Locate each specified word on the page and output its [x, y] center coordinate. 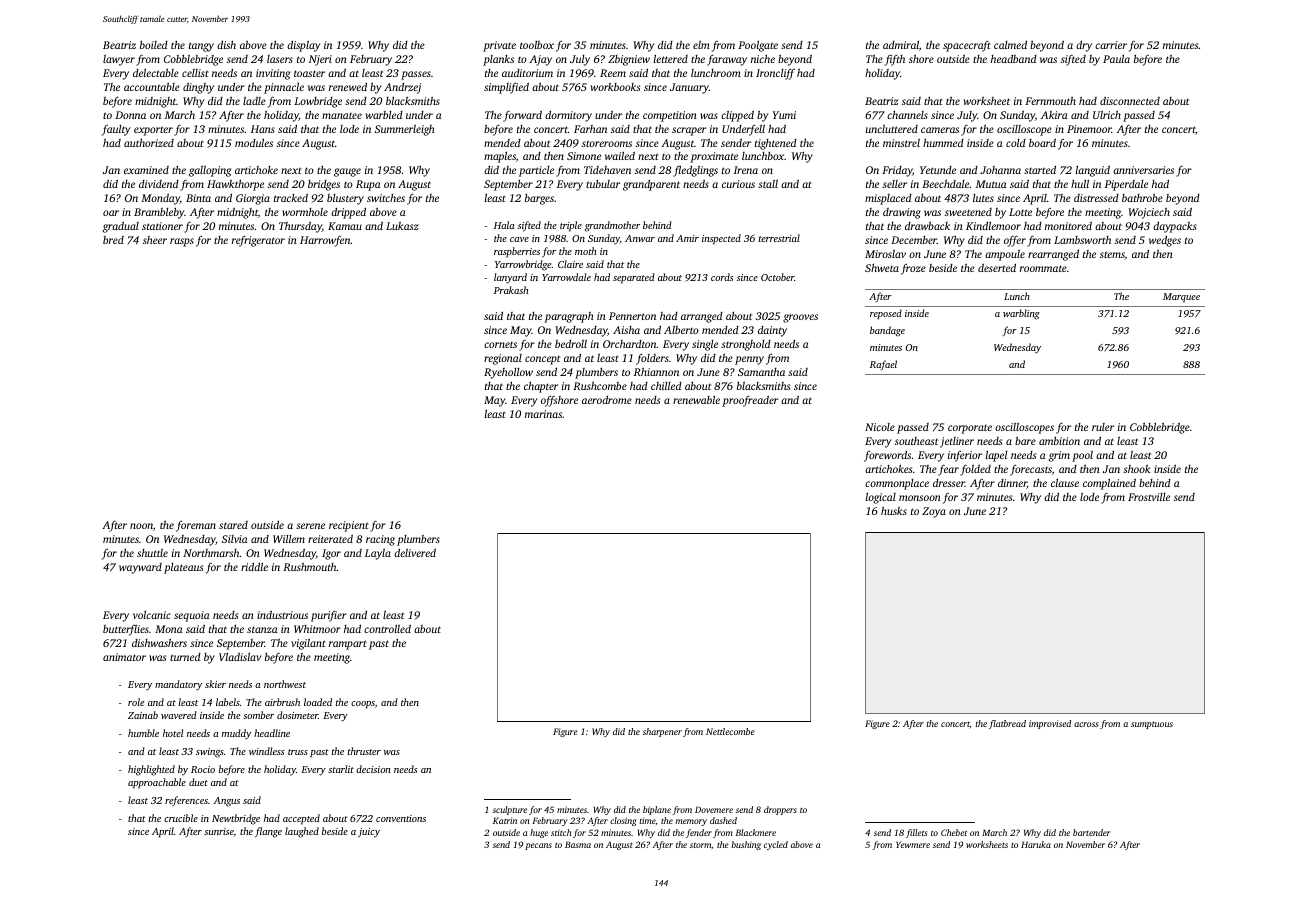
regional [503, 359]
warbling [1021, 314]
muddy [236, 734]
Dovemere [714, 809]
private [499, 46]
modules [254, 143]
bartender [1092, 832]
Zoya [934, 512]
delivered [415, 552]
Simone [584, 156]
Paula [1116, 59]
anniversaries [1143, 170]
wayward [140, 568]
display [303, 46]
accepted [301, 819]
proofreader [750, 401]
